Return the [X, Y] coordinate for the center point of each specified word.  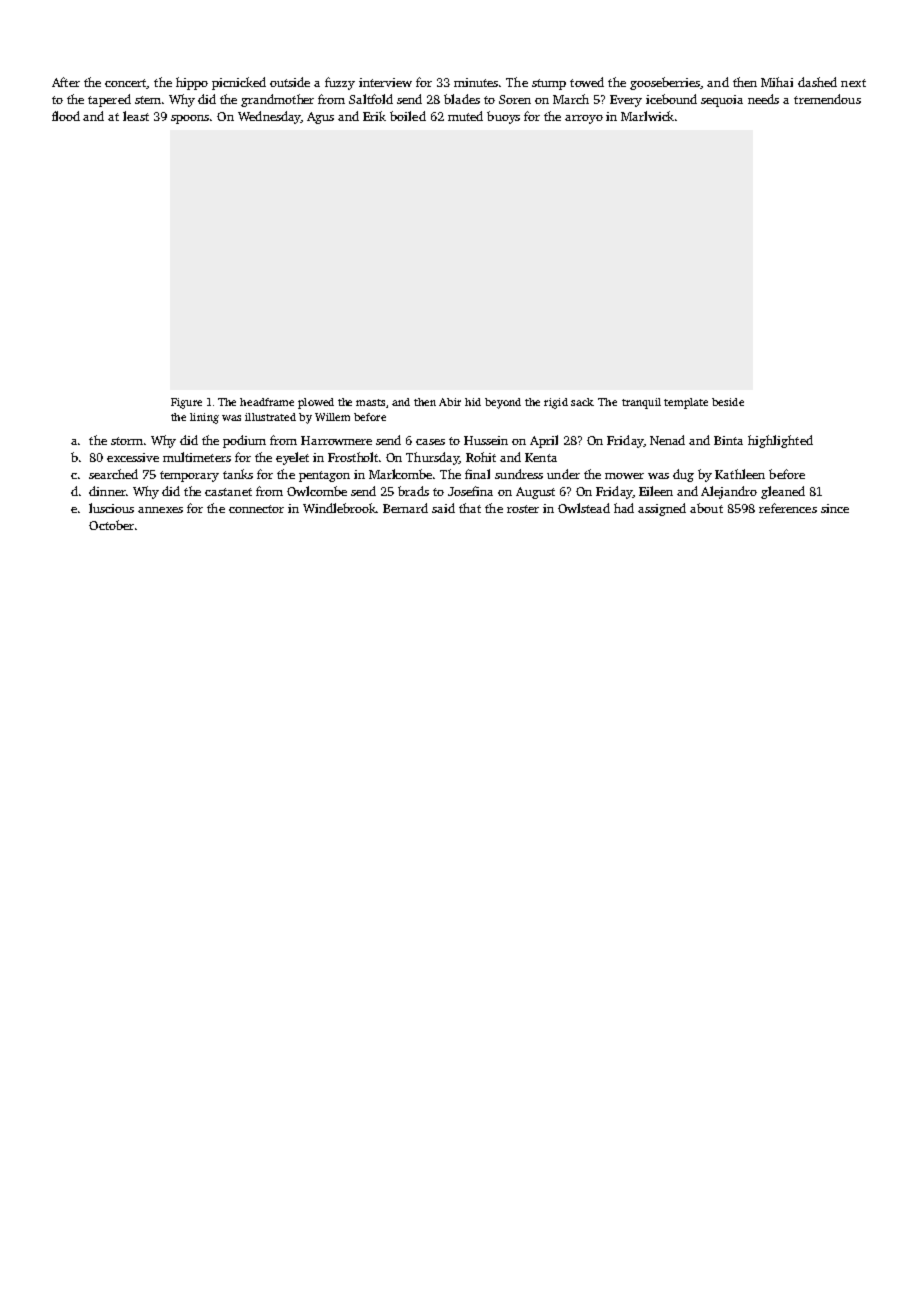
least [136, 116]
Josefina [470, 491]
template [686, 403]
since [835, 508]
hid [473, 402]
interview [385, 82]
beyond [503, 403]
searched [113, 474]
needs [763, 99]
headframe [267, 402]
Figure [186, 403]
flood [66, 116]
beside [728, 402]
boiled [408, 116]
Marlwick [647, 116]
